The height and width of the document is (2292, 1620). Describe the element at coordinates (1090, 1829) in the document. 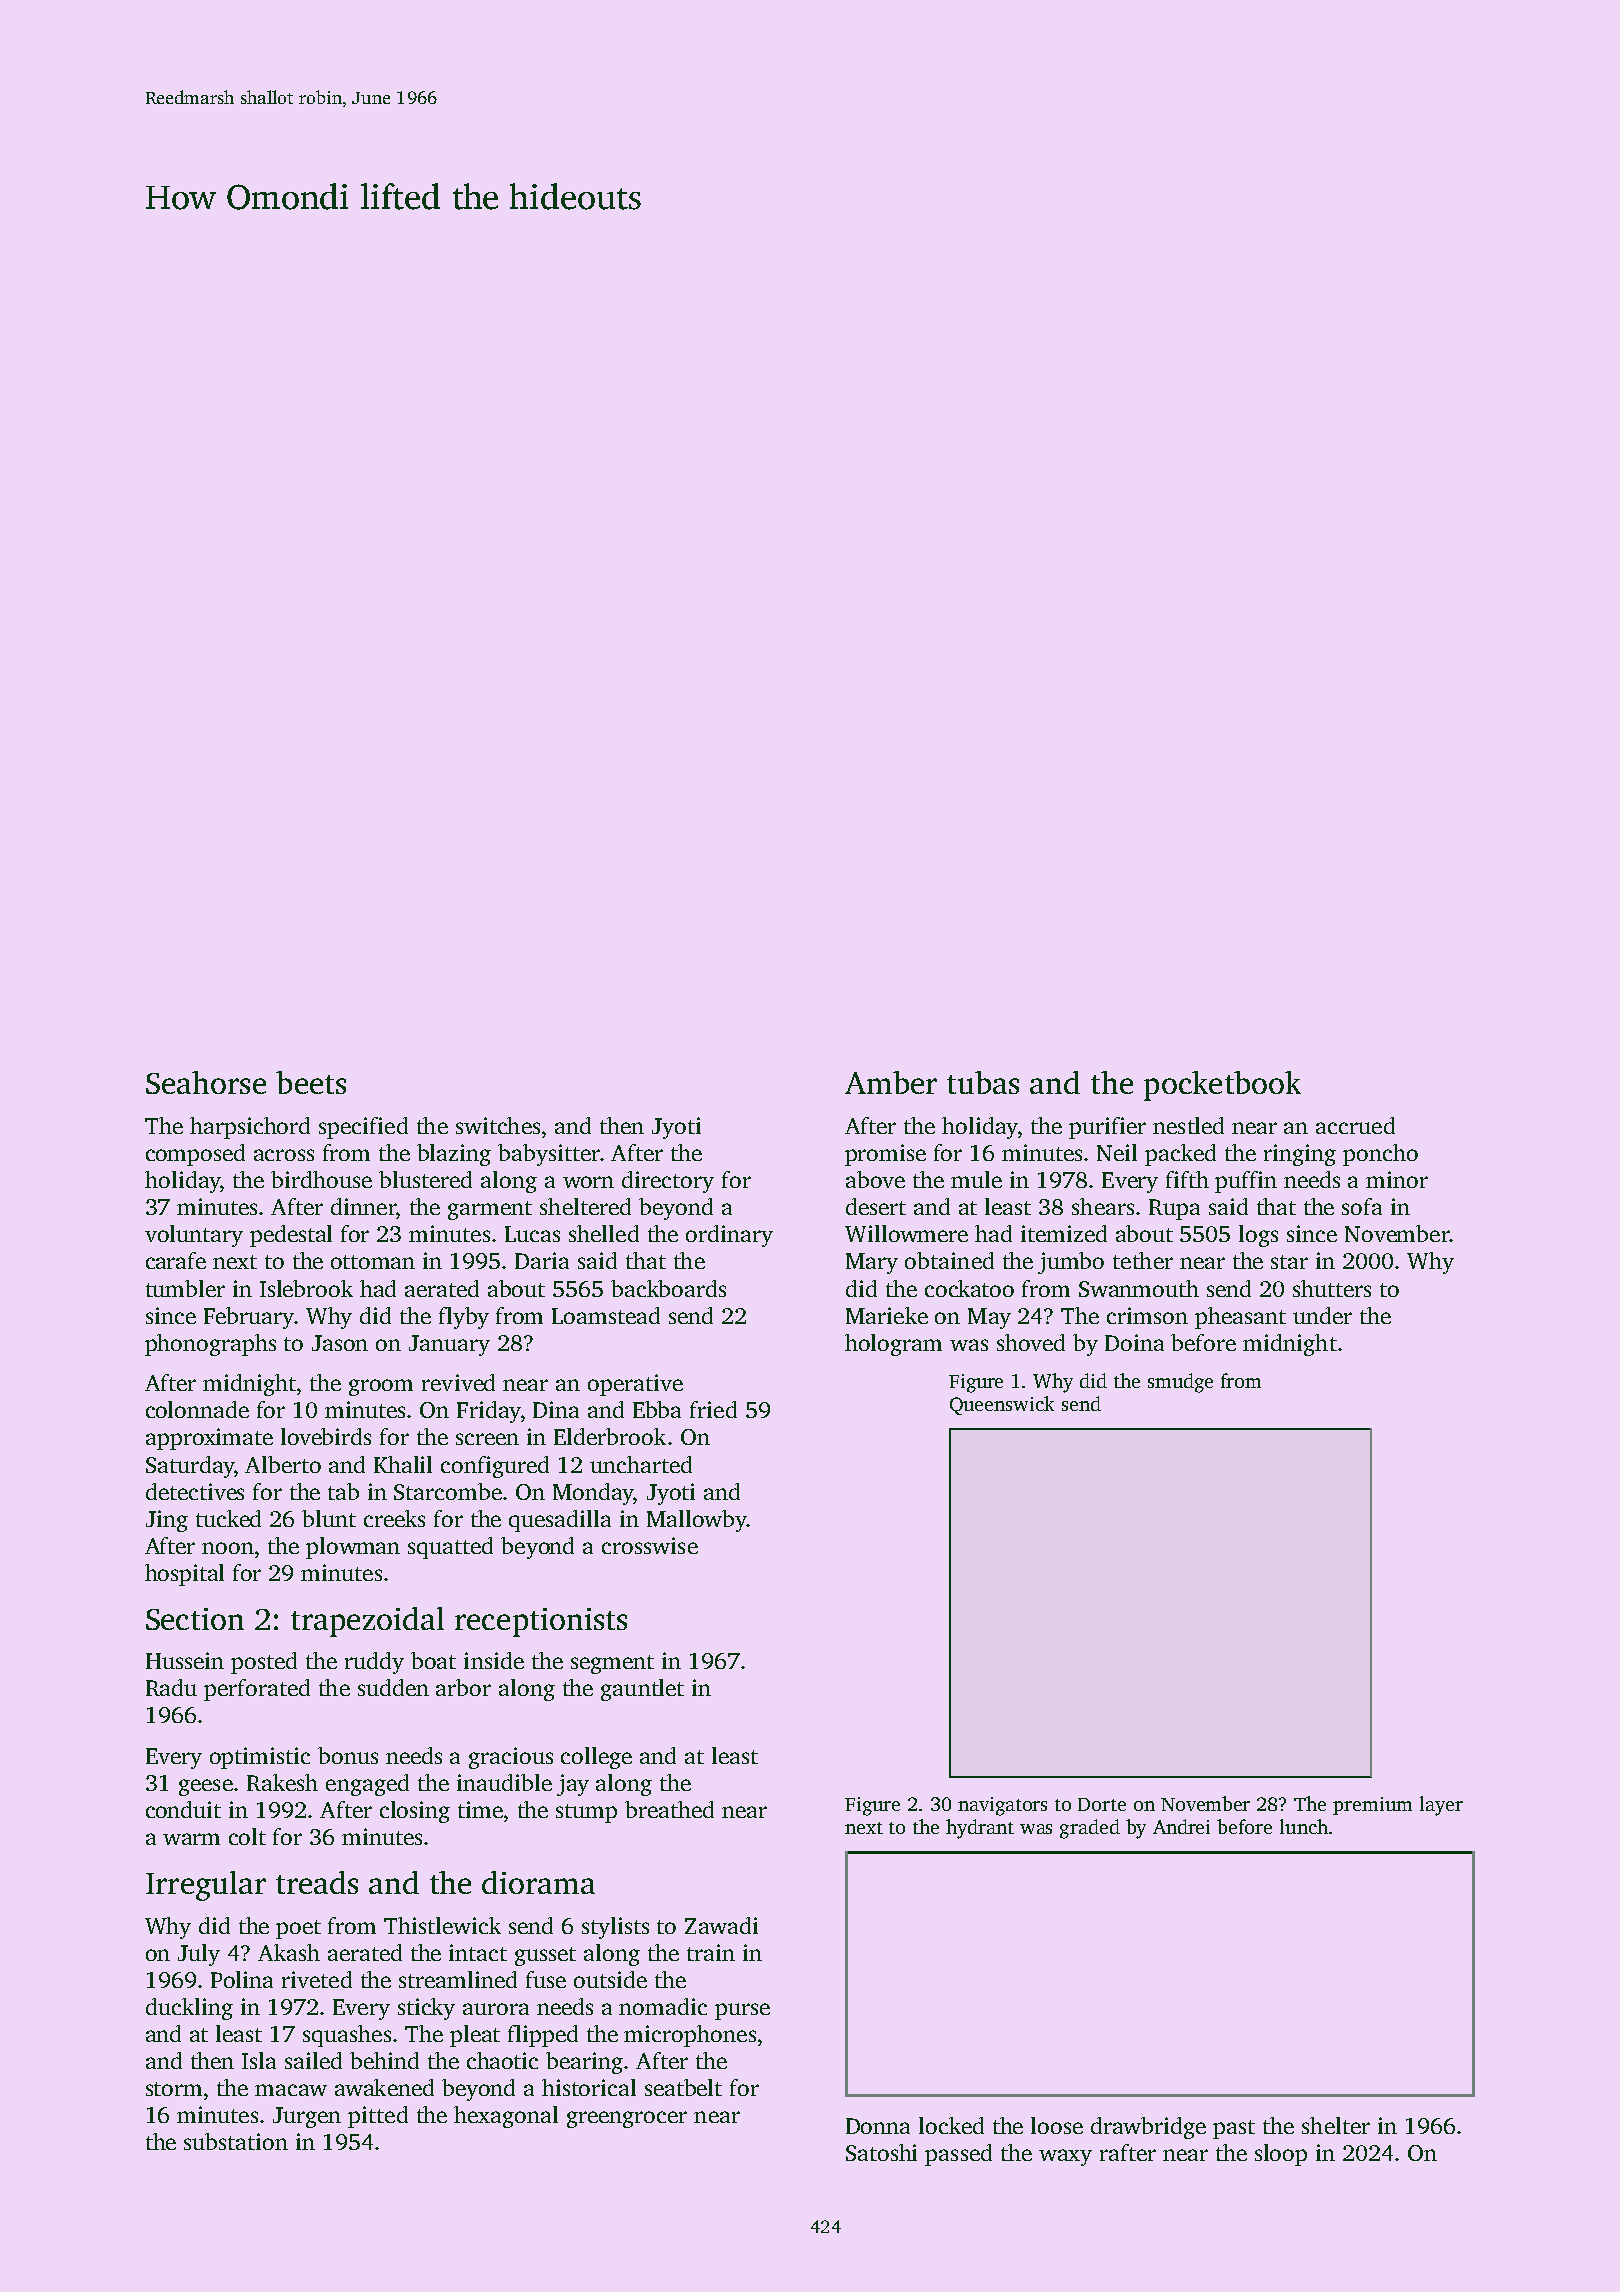

I see `graded` at that location.
